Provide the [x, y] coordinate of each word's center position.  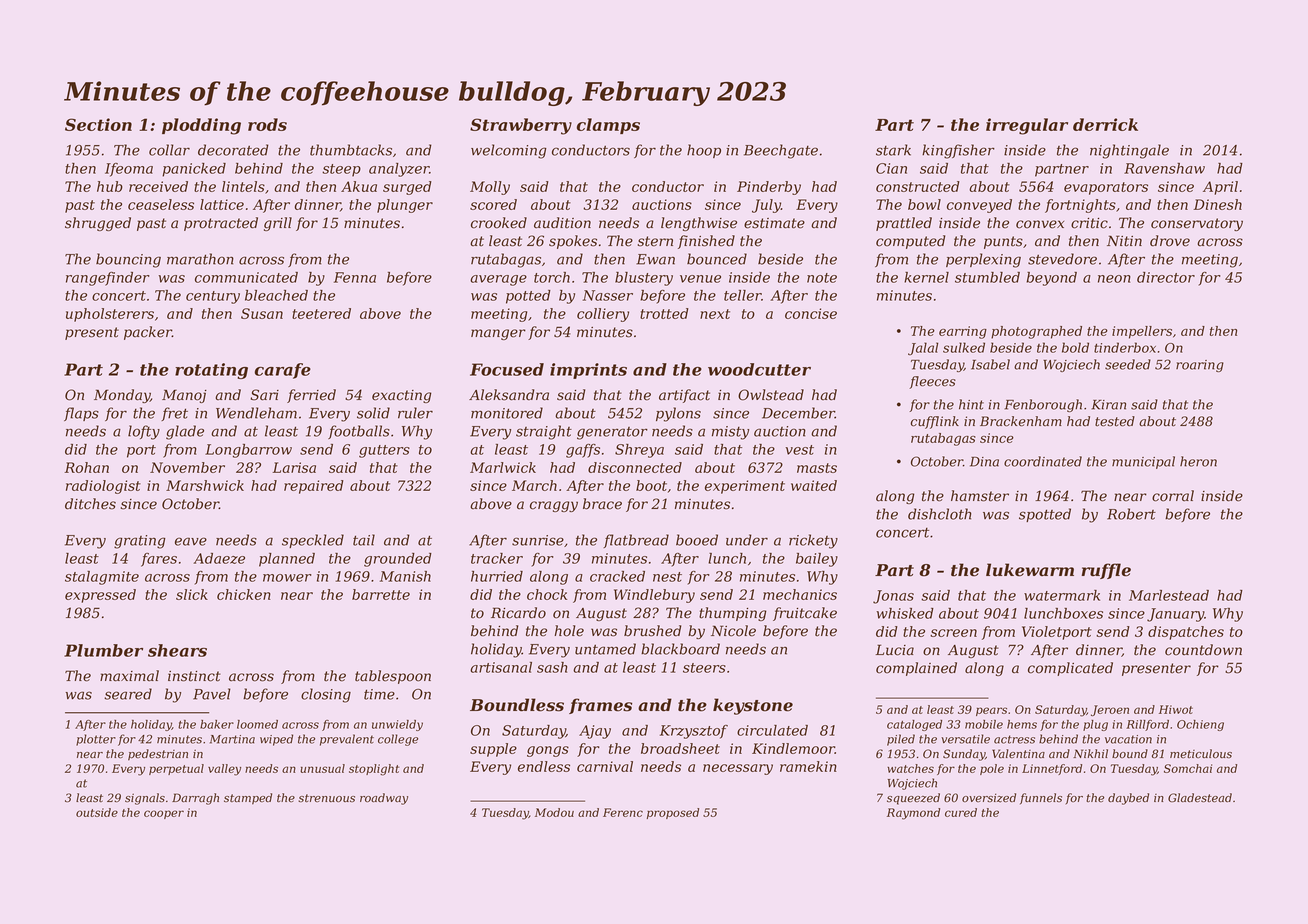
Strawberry [521, 126]
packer [148, 333]
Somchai [1188, 768]
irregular [1027, 126]
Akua [359, 186]
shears [177, 650]
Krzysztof [694, 732]
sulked [964, 347]
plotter [96, 740]
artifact [684, 396]
